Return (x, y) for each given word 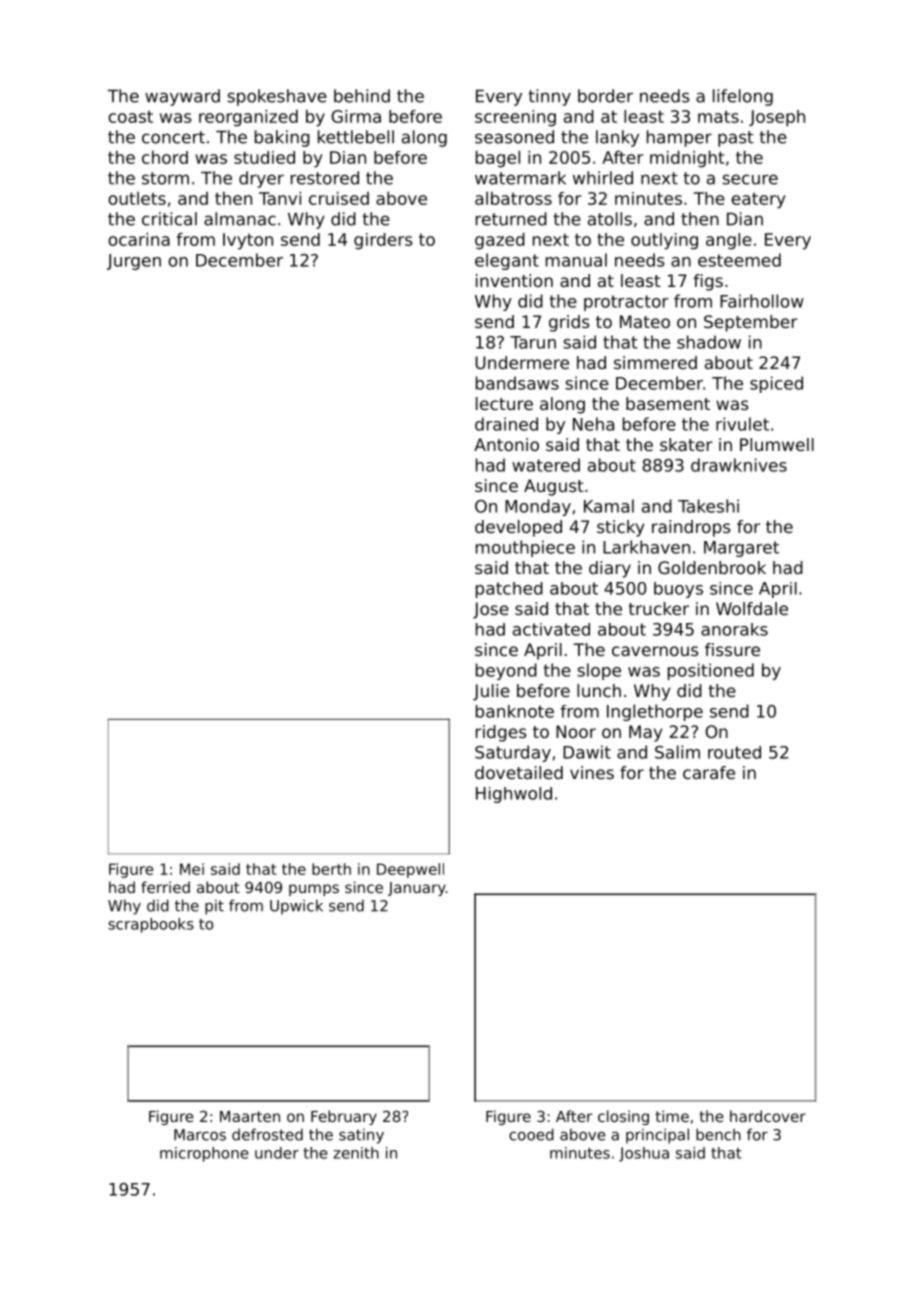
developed (518, 528)
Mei (192, 869)
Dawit (587, 752)
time (672, 1116)
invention (514, 280)
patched (509, 590)
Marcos (200, 1135)
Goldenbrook (712, 567)
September (751, 323)
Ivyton (248, 241)
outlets (137, 198)
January (417, 889)
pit (214, 907)
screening (515, 118)
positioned (711, 671)
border (605, 96)
